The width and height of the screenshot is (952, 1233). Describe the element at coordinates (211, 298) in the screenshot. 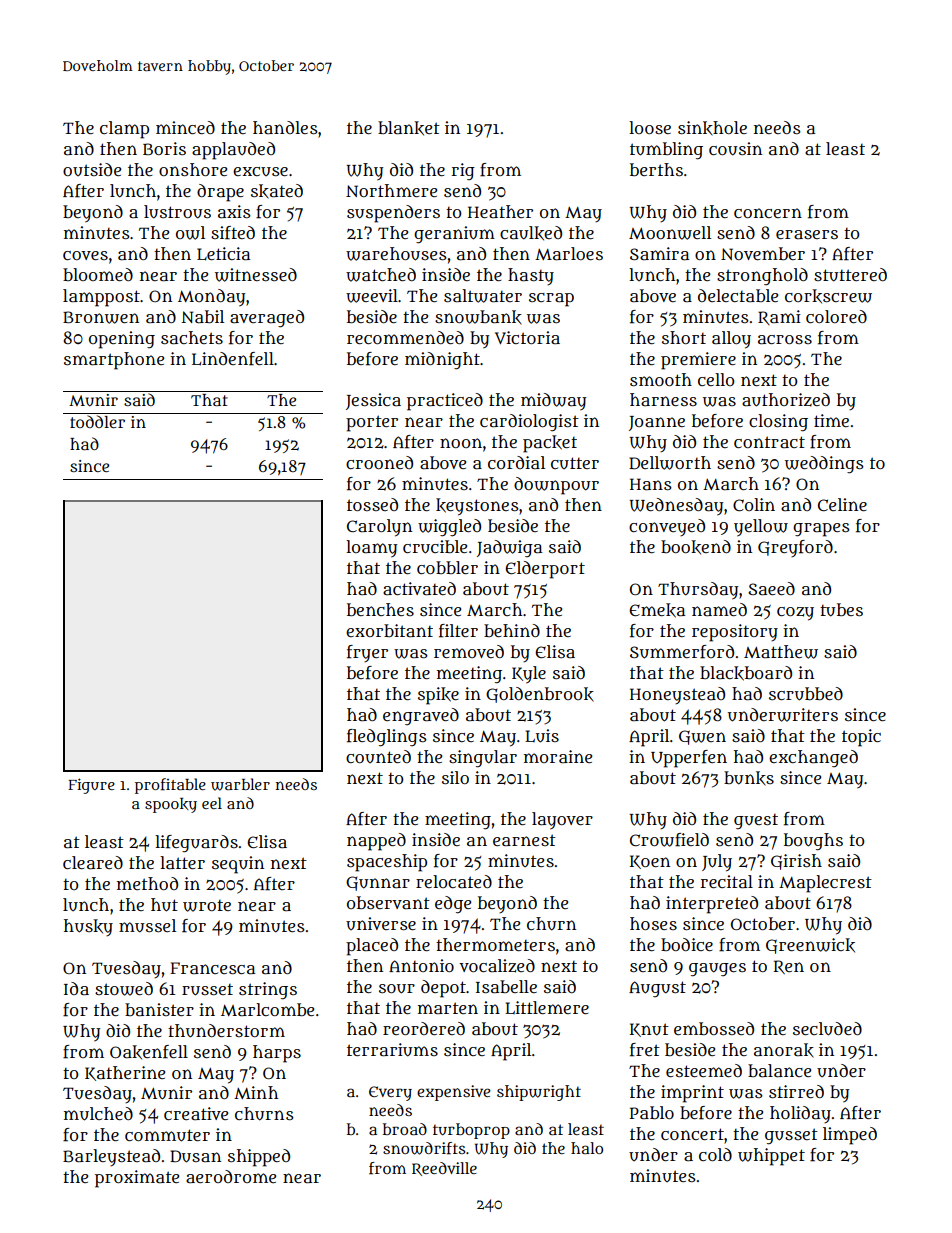

I see `Monday` at that location.
